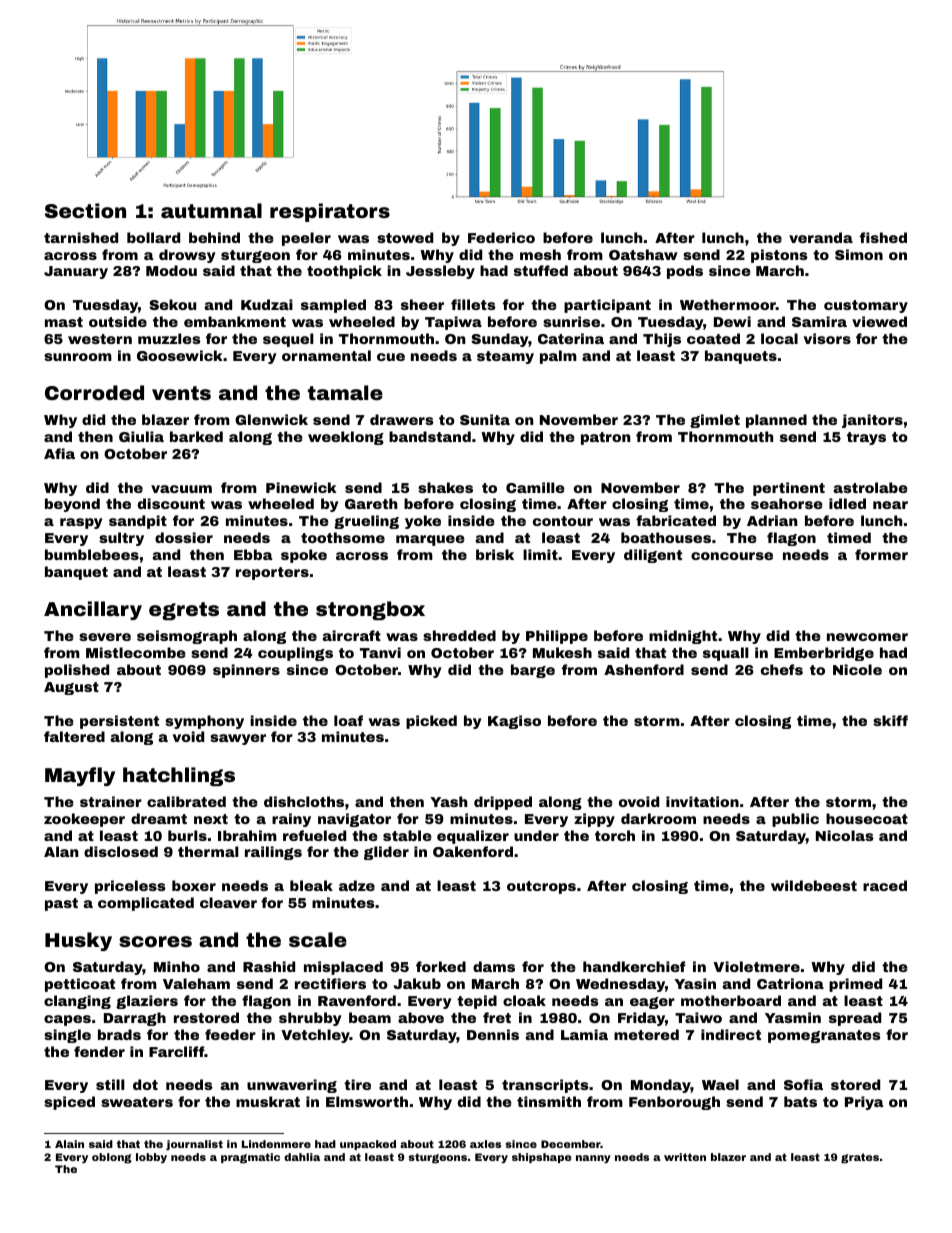 The height and width of the screenshot is (1233, 952). I want to click on petticoat, so click(80, 985).
